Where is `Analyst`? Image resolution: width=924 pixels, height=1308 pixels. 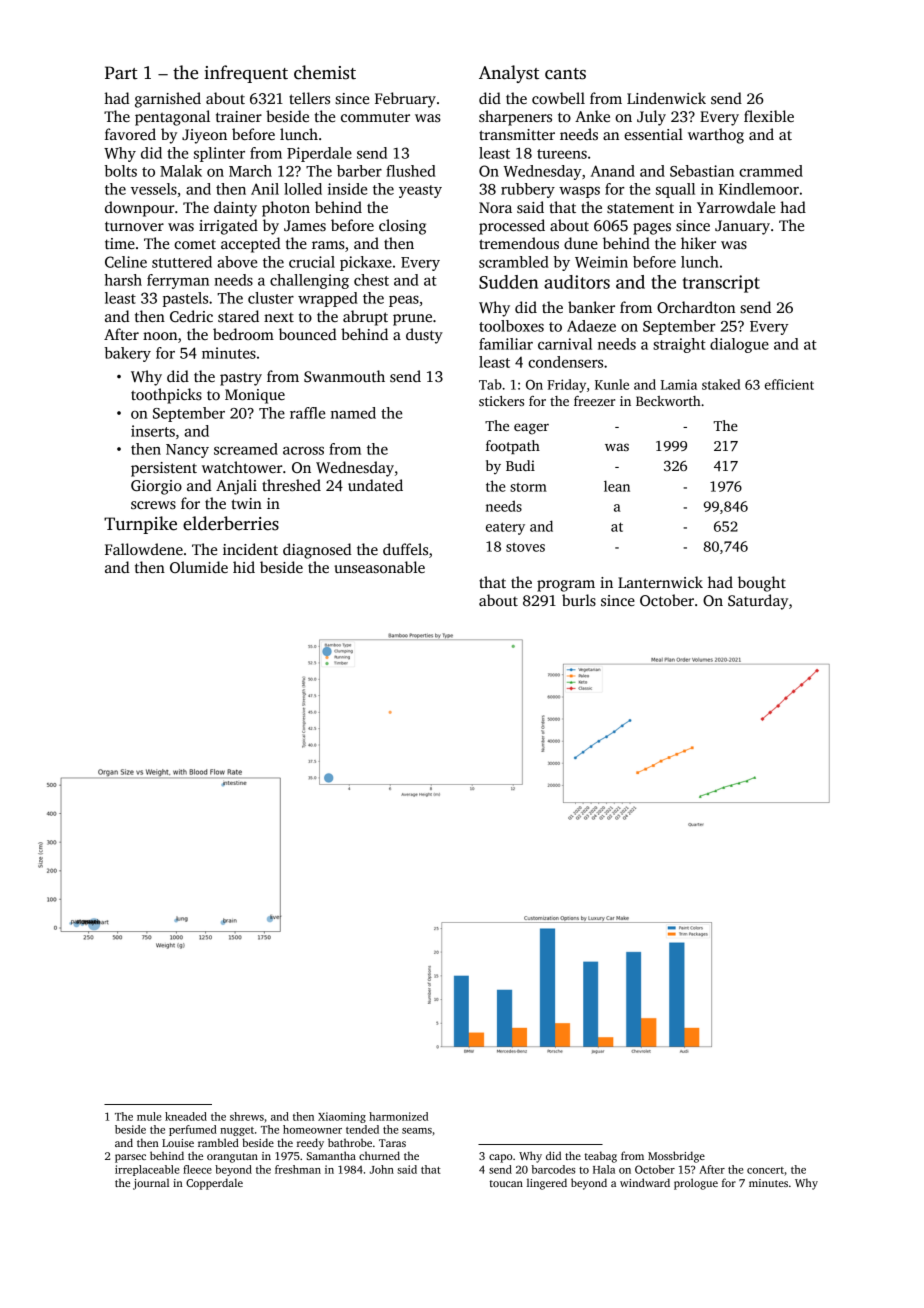
Analyst is located at coordinates (509, 74).
